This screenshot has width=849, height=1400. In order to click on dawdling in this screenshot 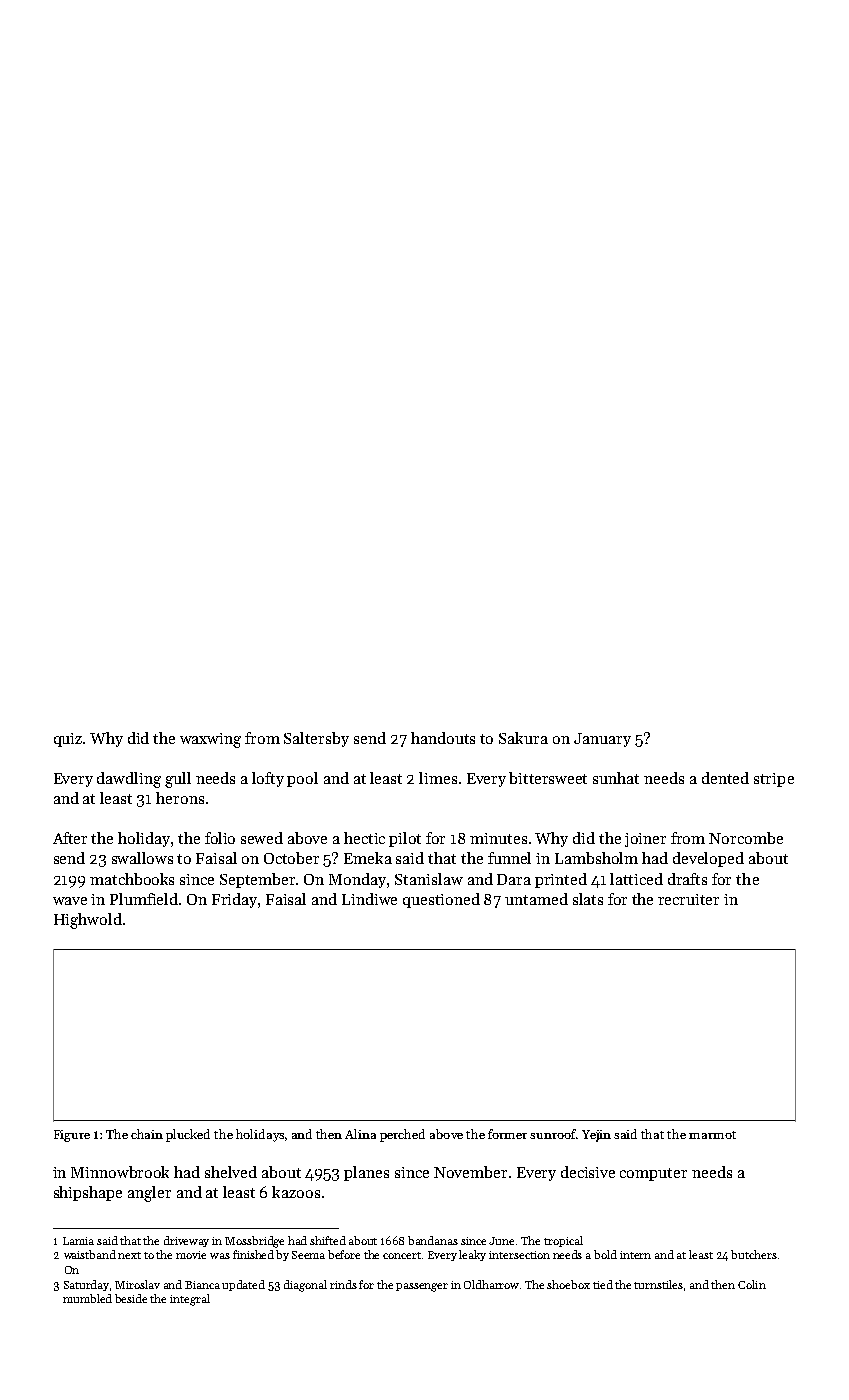, I will do `click(129, 780)`.
